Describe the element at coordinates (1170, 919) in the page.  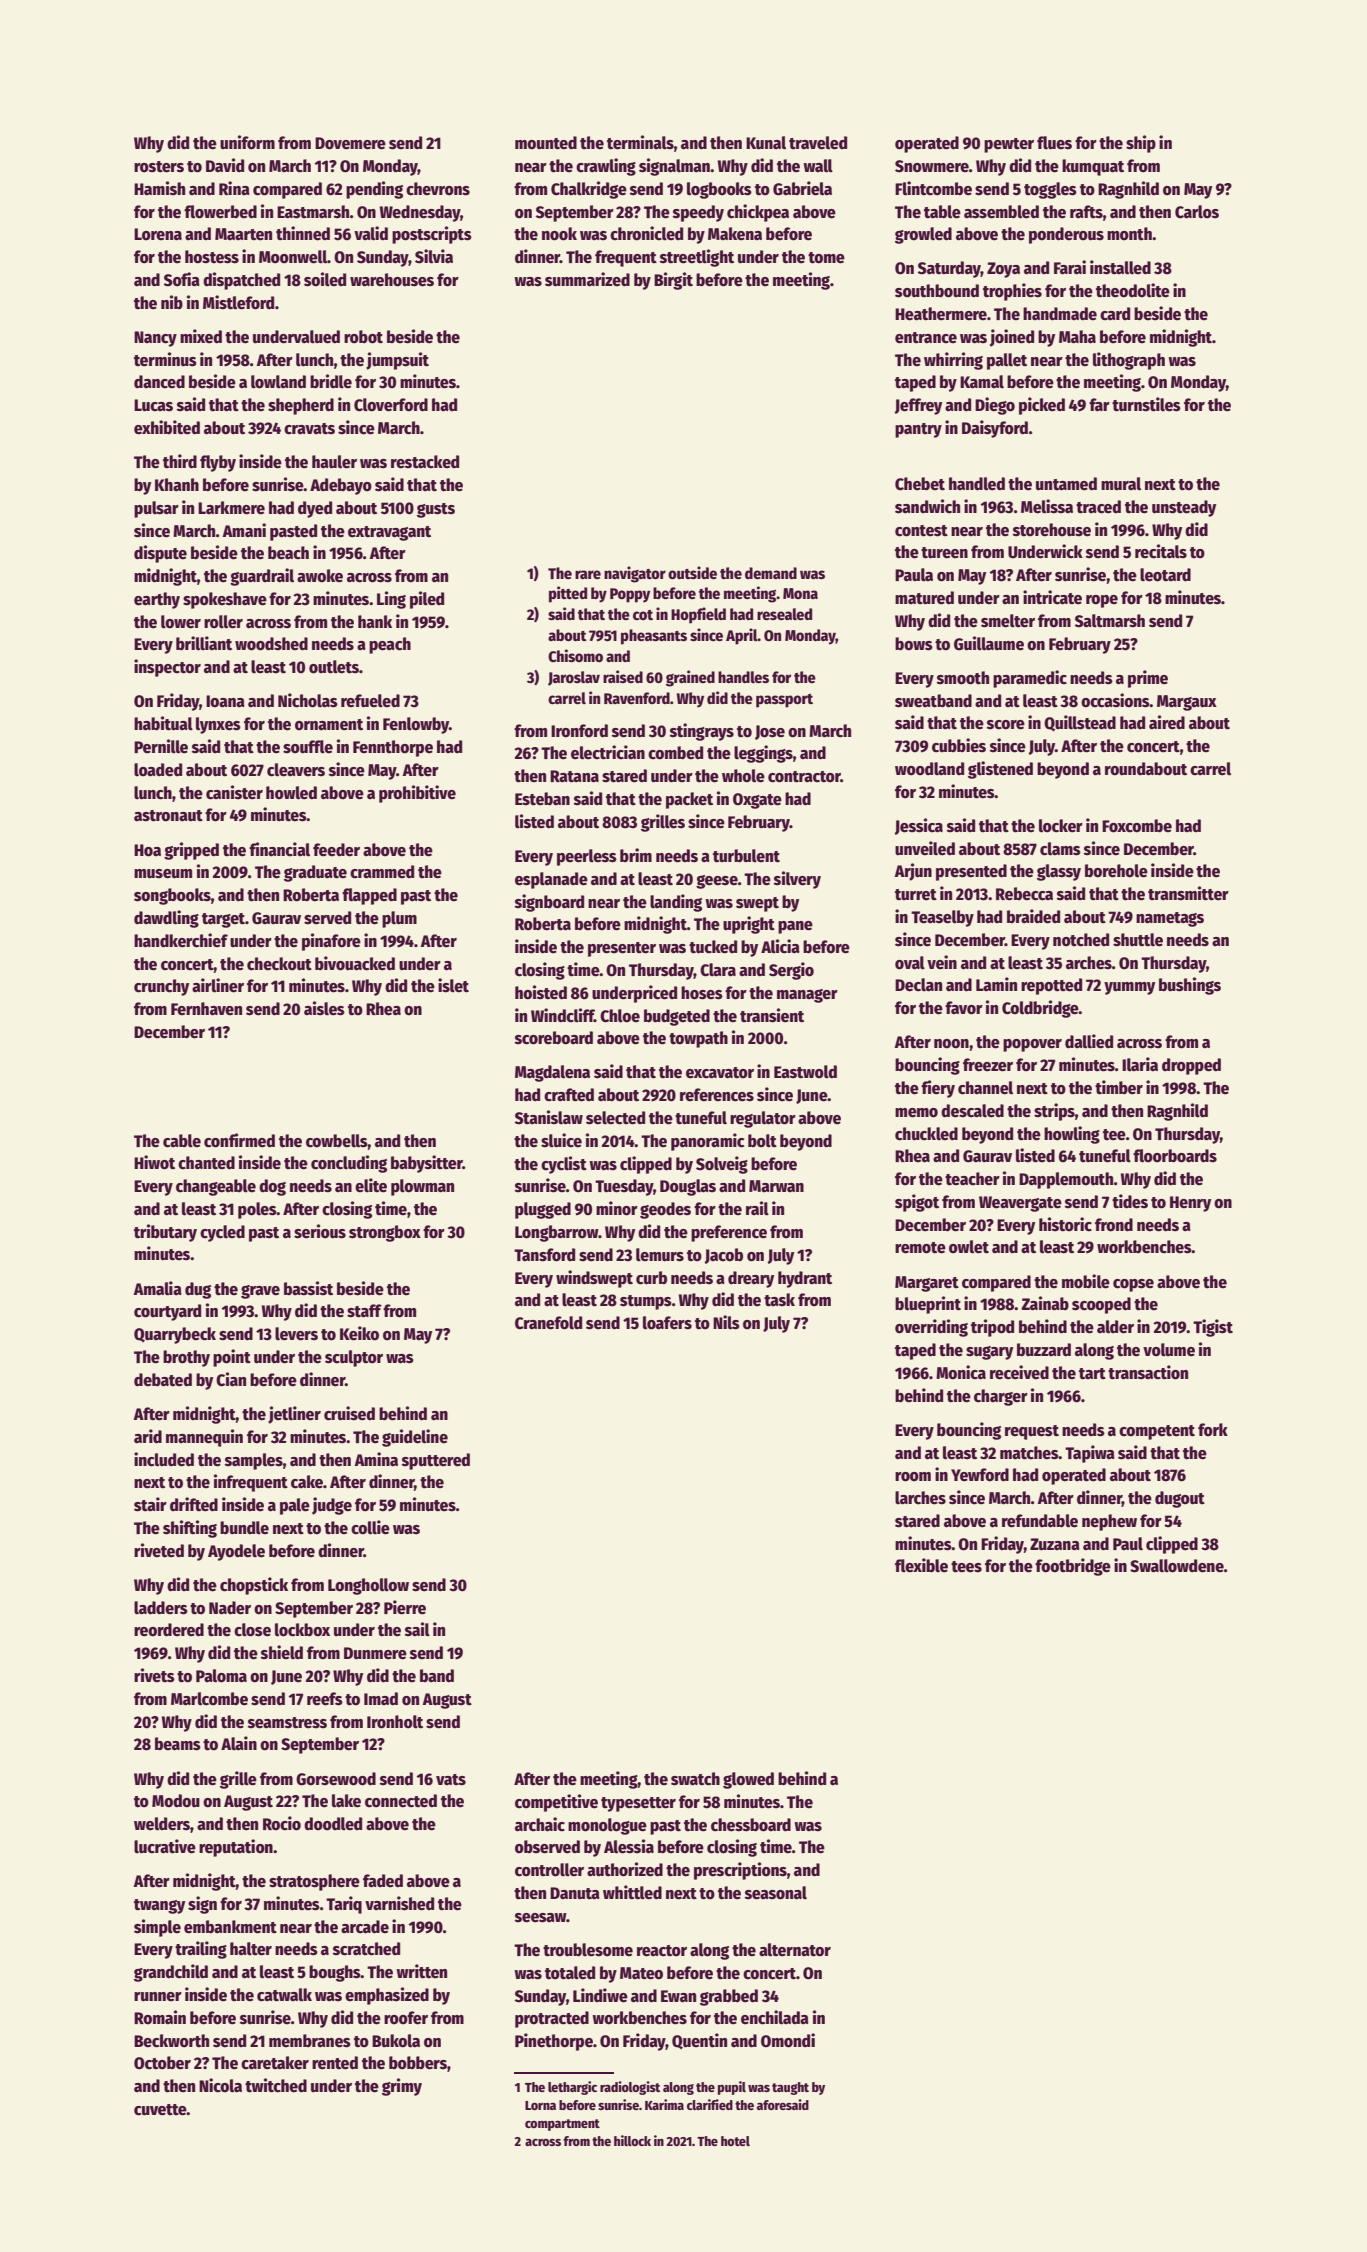
I see `nametags` at that location.
